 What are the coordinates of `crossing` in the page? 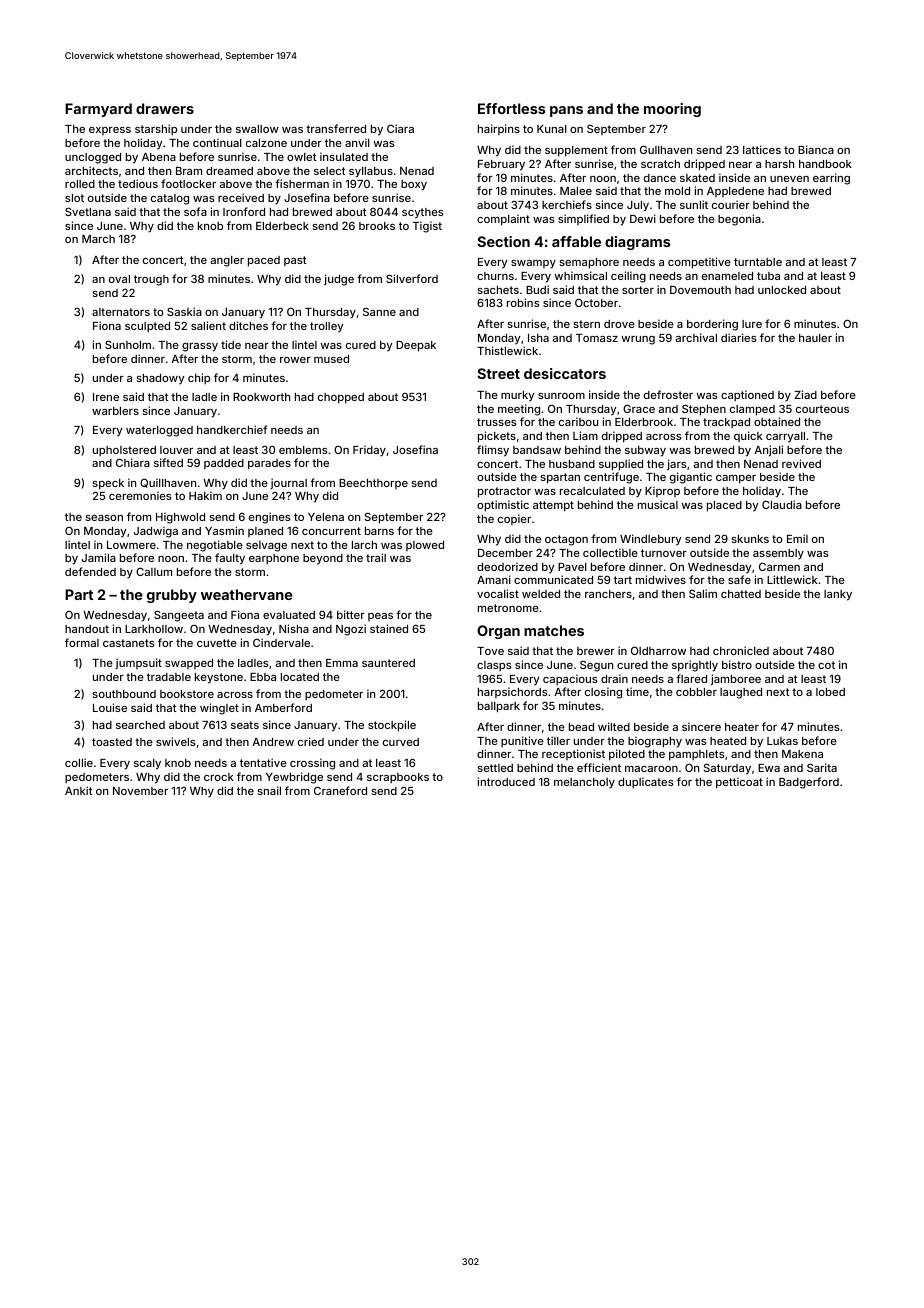 It's located at (312, 764).
